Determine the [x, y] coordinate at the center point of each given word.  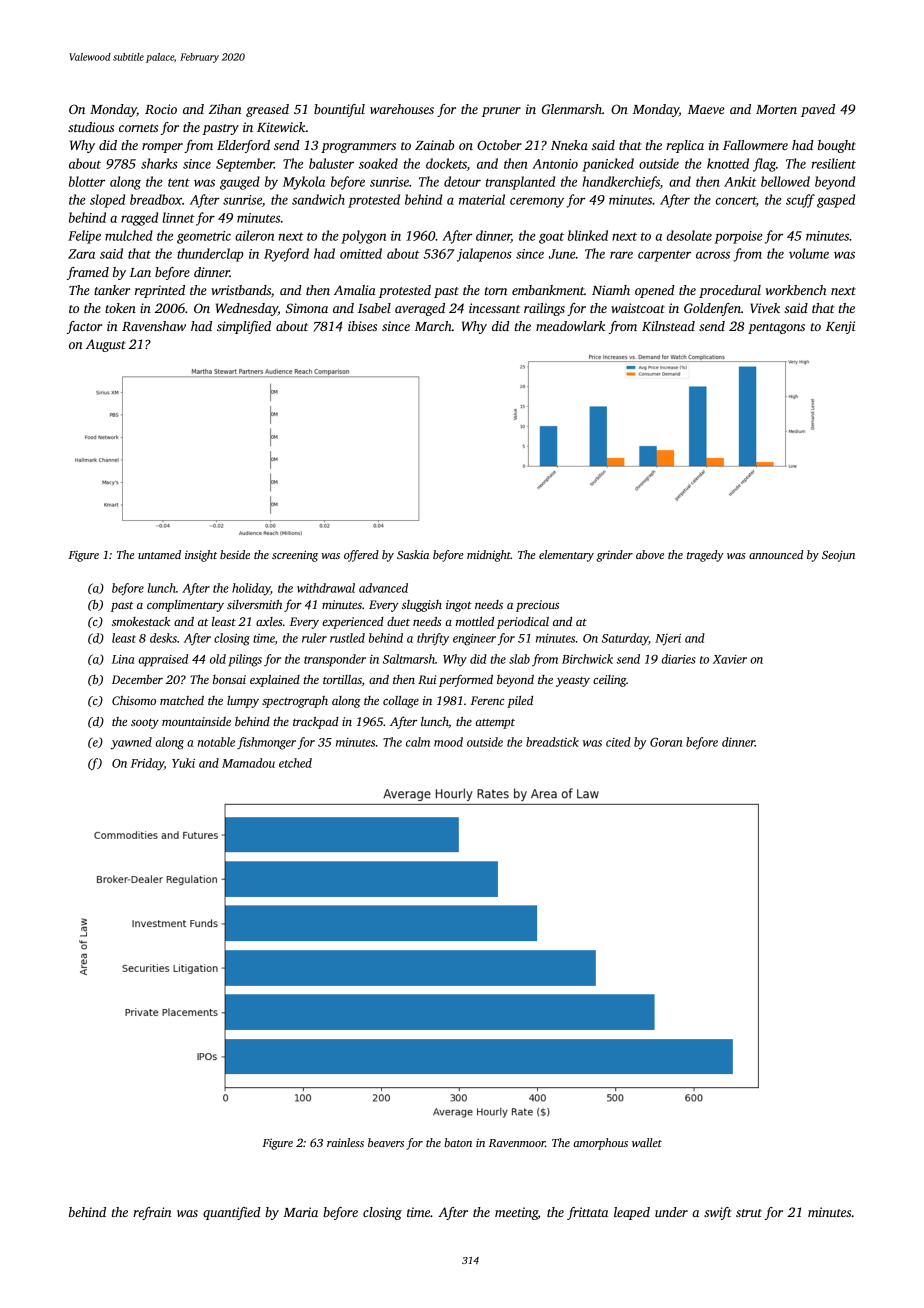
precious [537, 606]
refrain [152, 1213]
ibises [362, 326]
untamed [159, 554]
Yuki [183, 763]
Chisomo [134, 700]
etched [295, 763]
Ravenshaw [154, 326]
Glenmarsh [572, 109]
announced [776, 554]
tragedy [705, 556]
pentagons [776, 328]
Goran [666, 742]
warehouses [402, 109]
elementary [566, 556]
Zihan [225, 109]
